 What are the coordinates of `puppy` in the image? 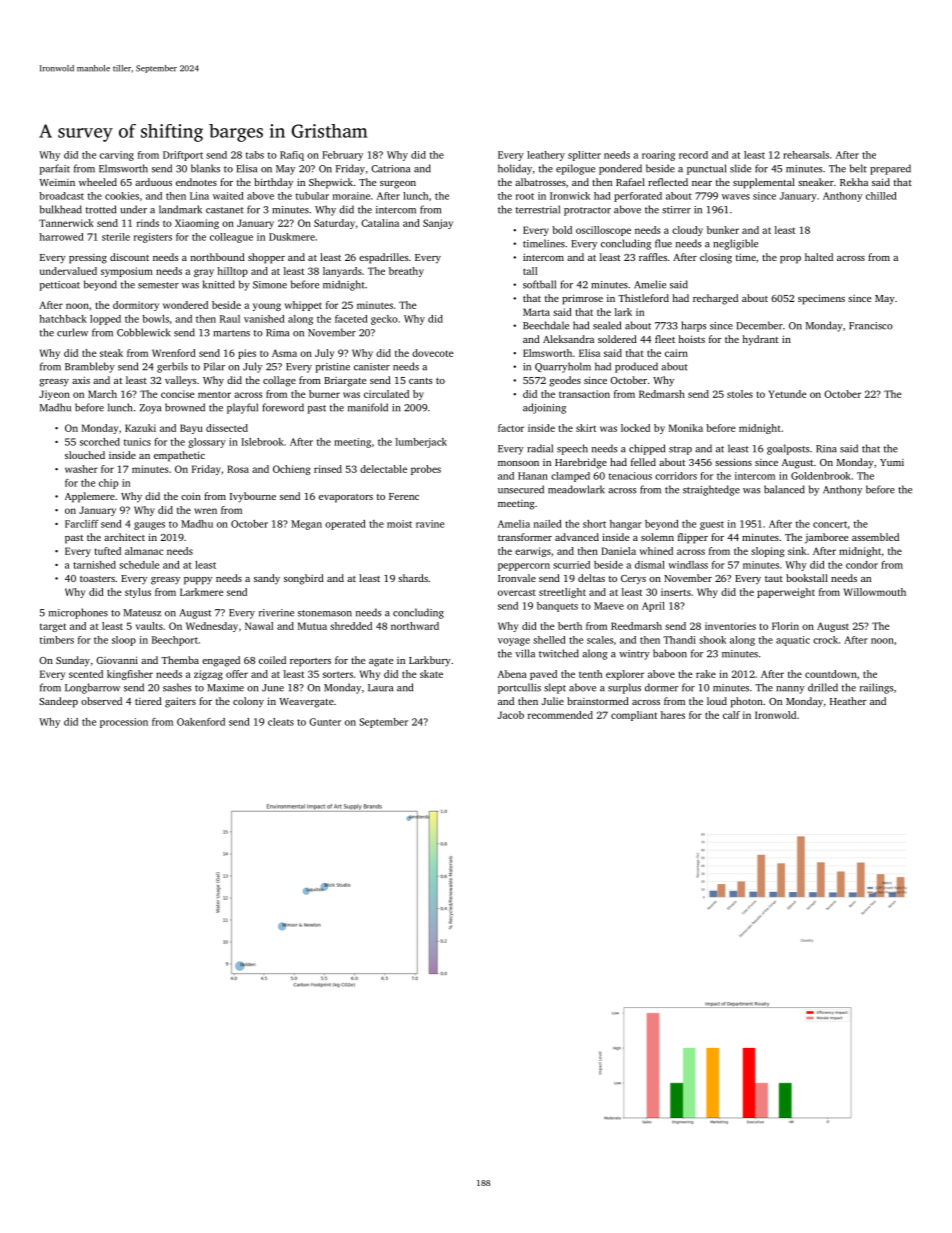 It's located at (198, 581).
